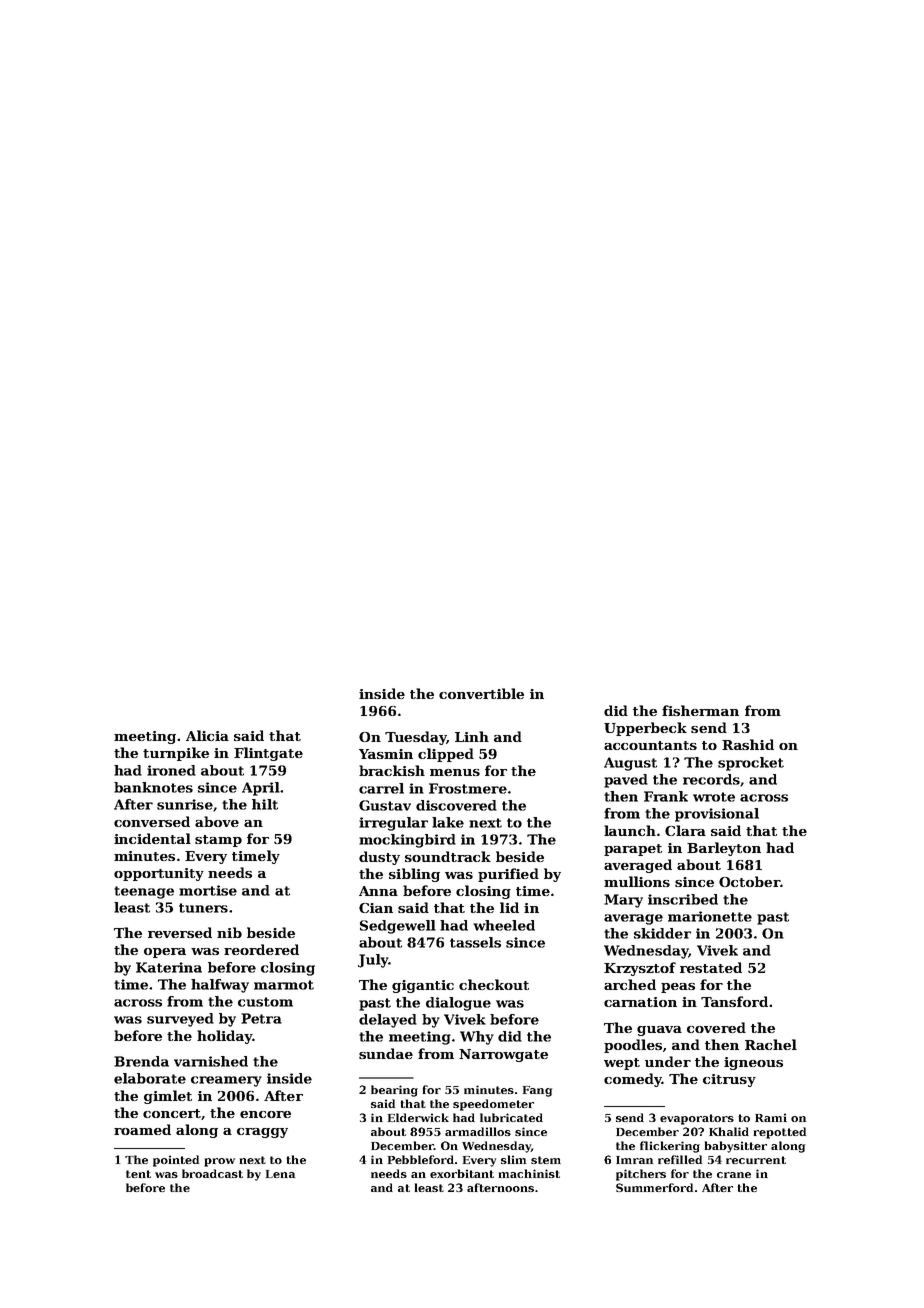  Describe the element at coordinates (207, 735) in the screenshot. I see `Alicia` at that location.
